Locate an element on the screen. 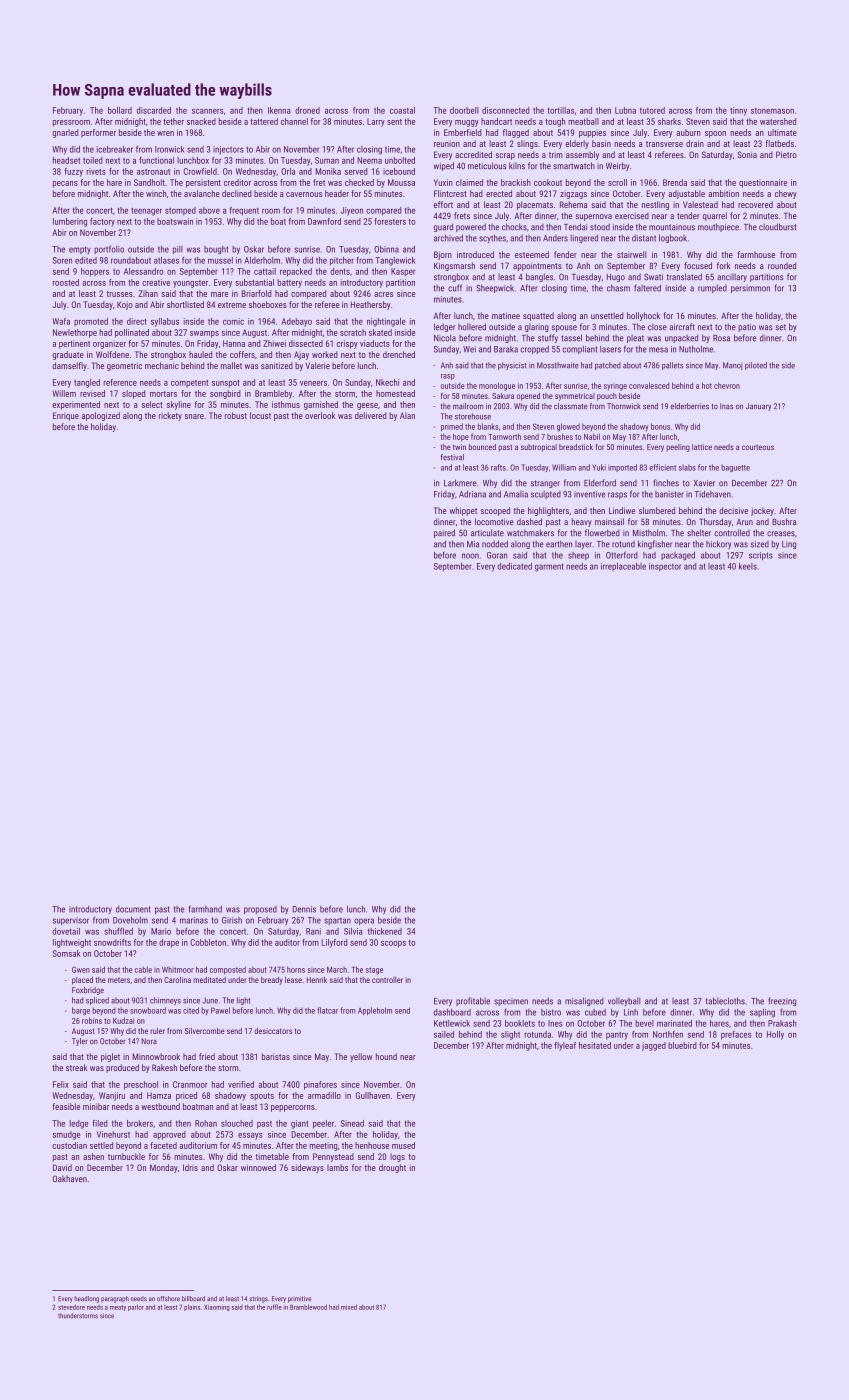 The width and height of the screenshot is (849, 1400). apologized is located at coordinates (101, 416).
